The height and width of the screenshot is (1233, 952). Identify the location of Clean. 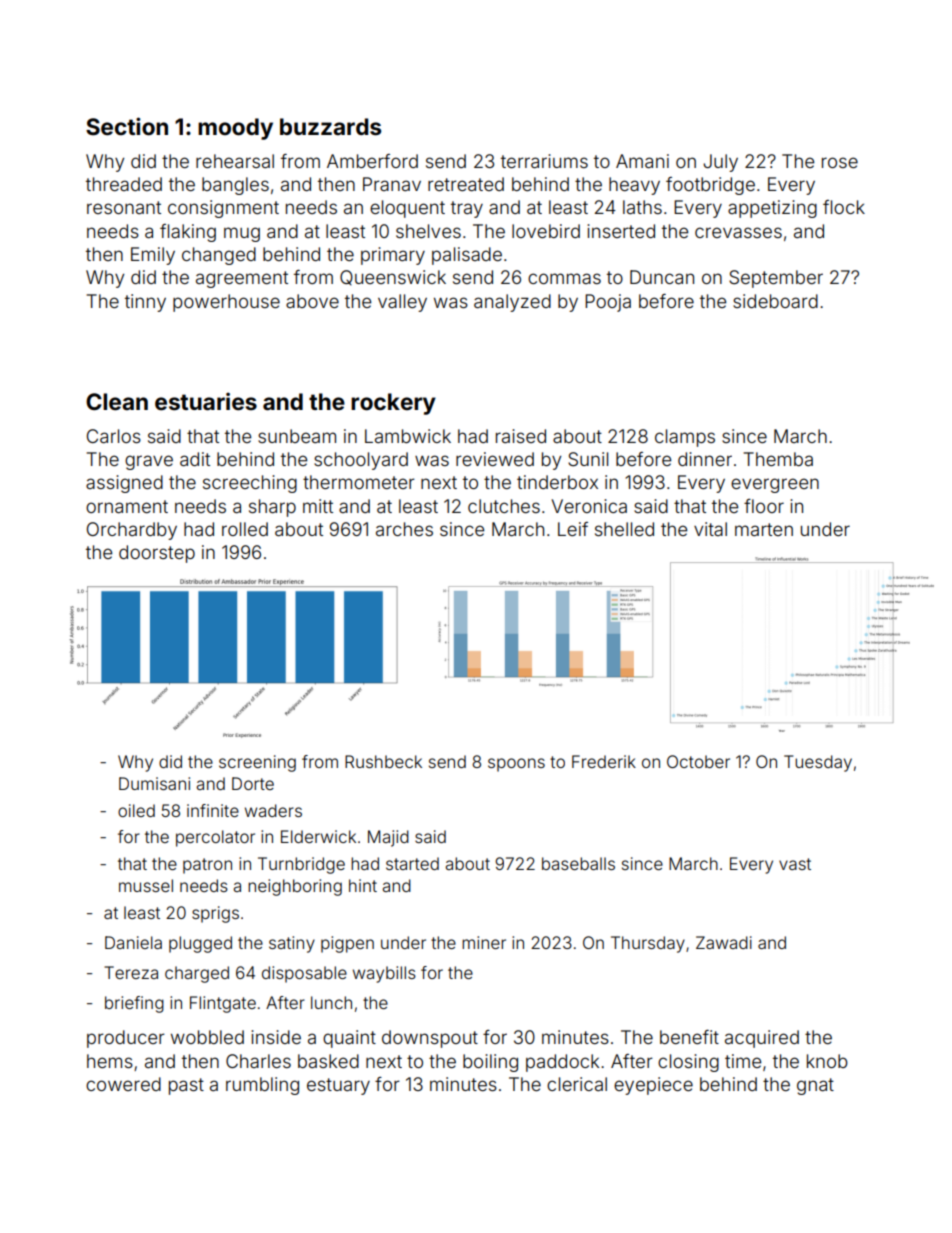
(117, 402).
